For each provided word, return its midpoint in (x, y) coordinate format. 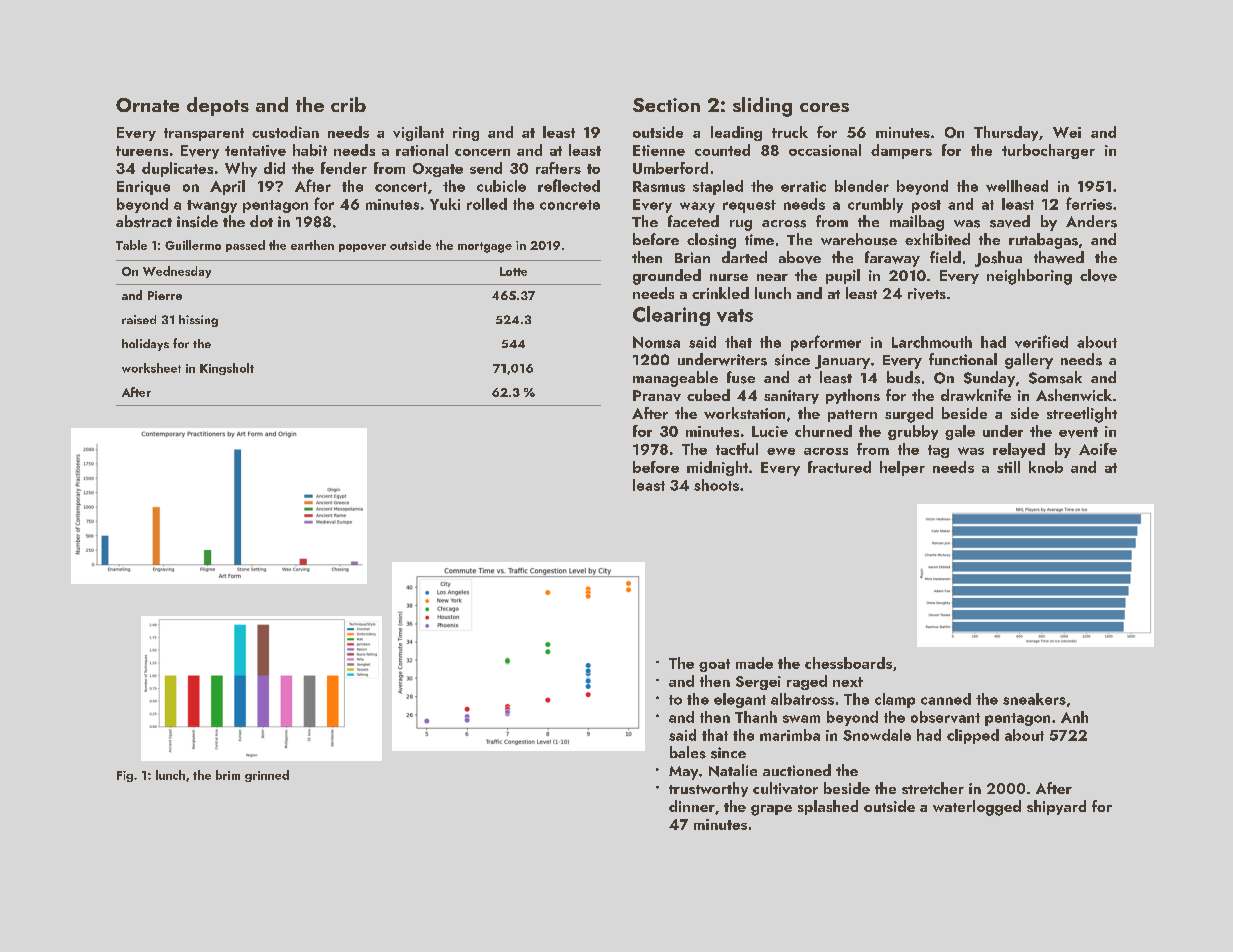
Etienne (659, 150)
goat (714, 665)
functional (963, 359)
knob (1046, 467)
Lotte (513, 271)
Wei (1067, 132)
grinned (267, 776)
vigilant (418, 133)
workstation (744, 413)
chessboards (848, 663)
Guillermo (193, 245)
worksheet (151, 368)
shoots (716, 485)
